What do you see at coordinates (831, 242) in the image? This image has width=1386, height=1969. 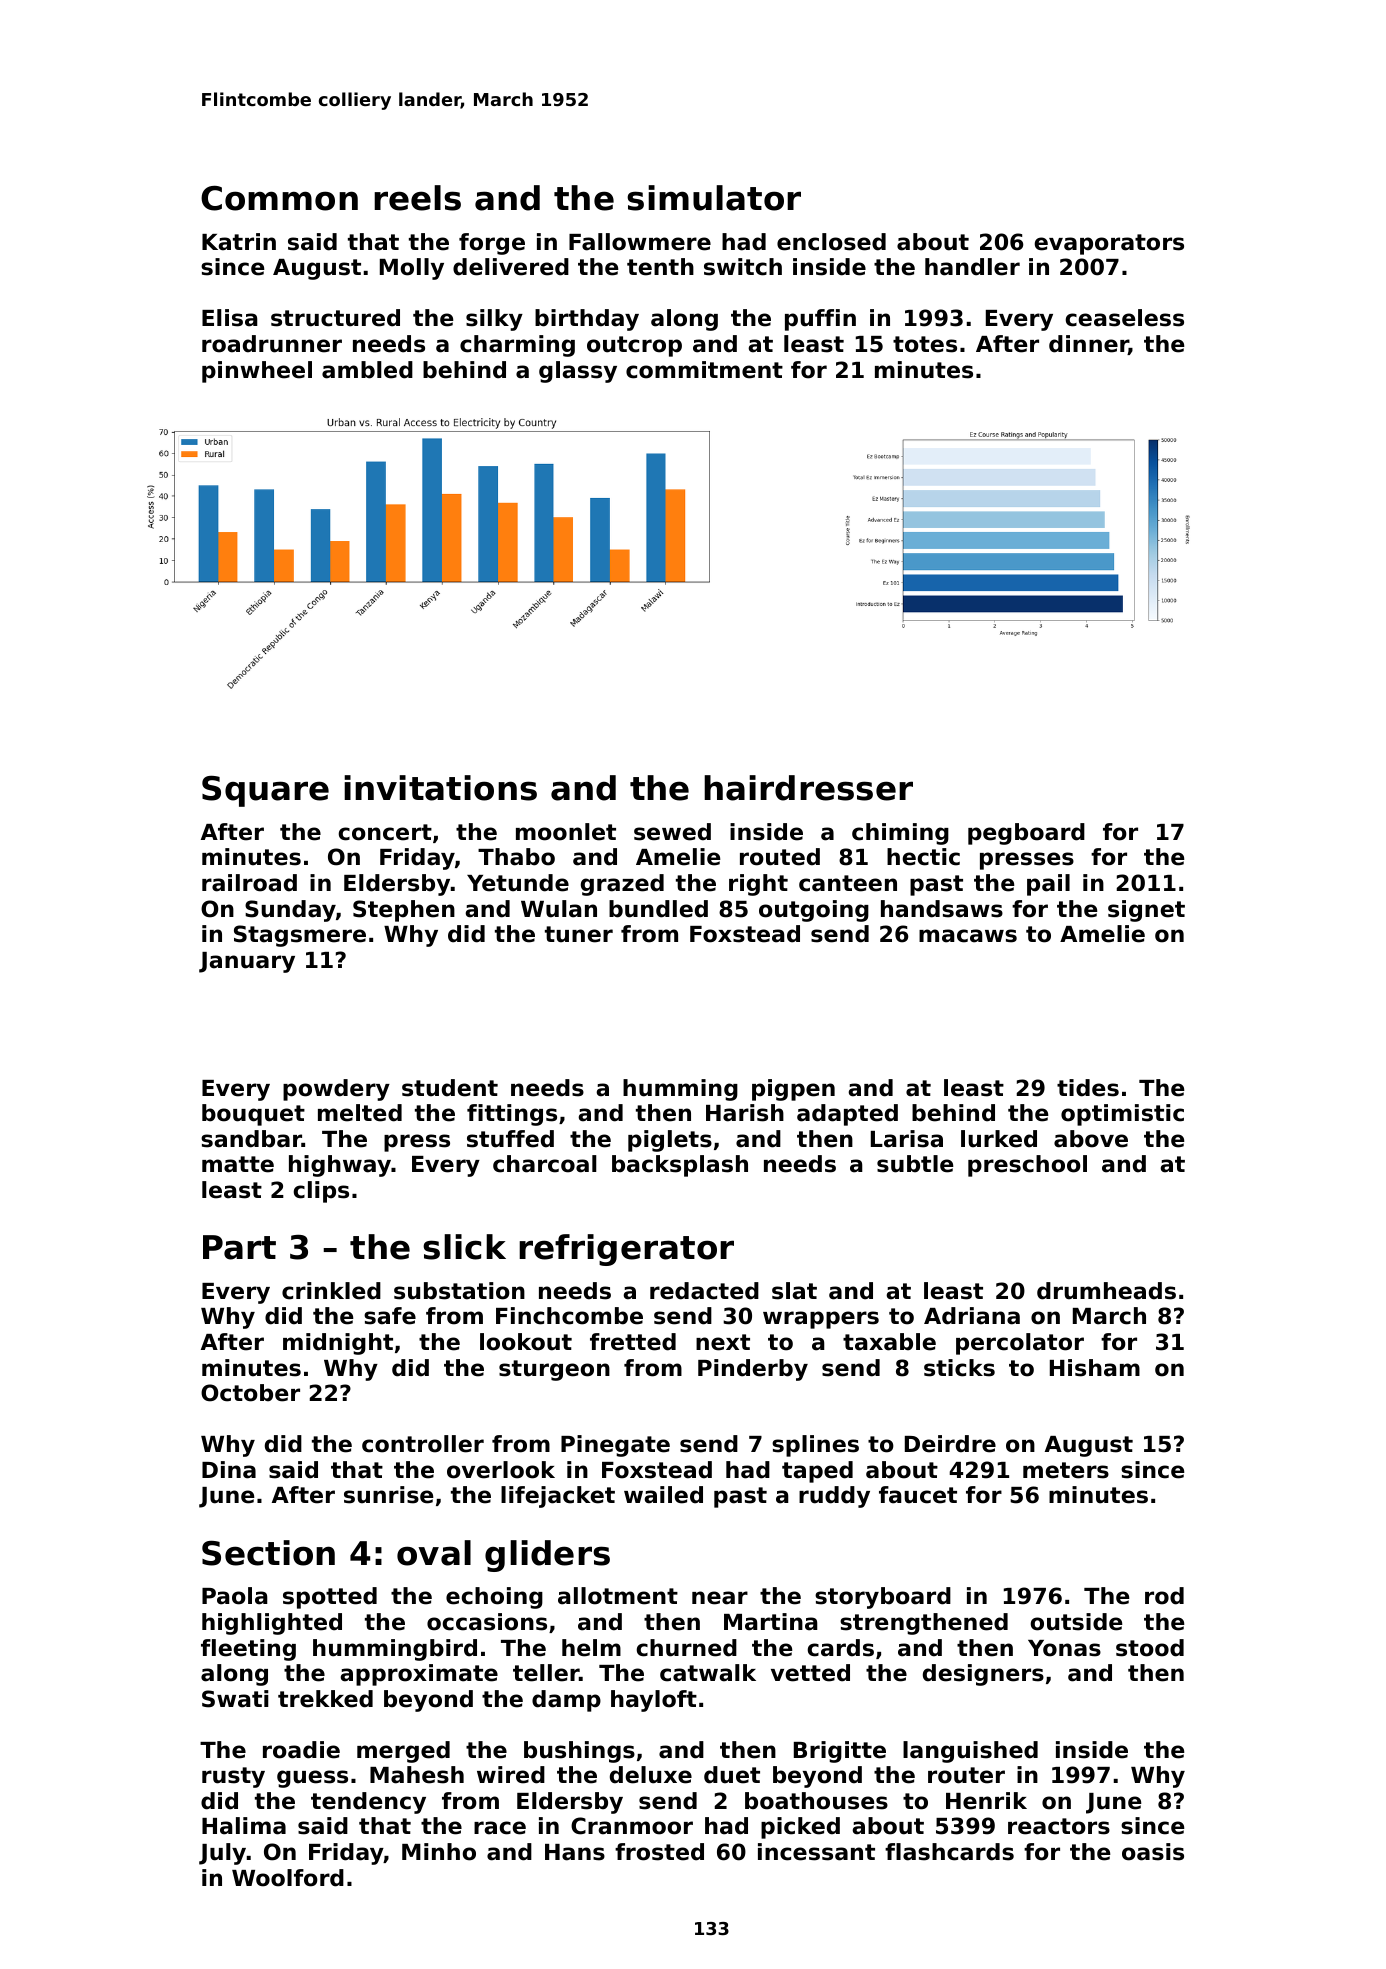 I see `enclosed` at bounding box center [831, 242].
